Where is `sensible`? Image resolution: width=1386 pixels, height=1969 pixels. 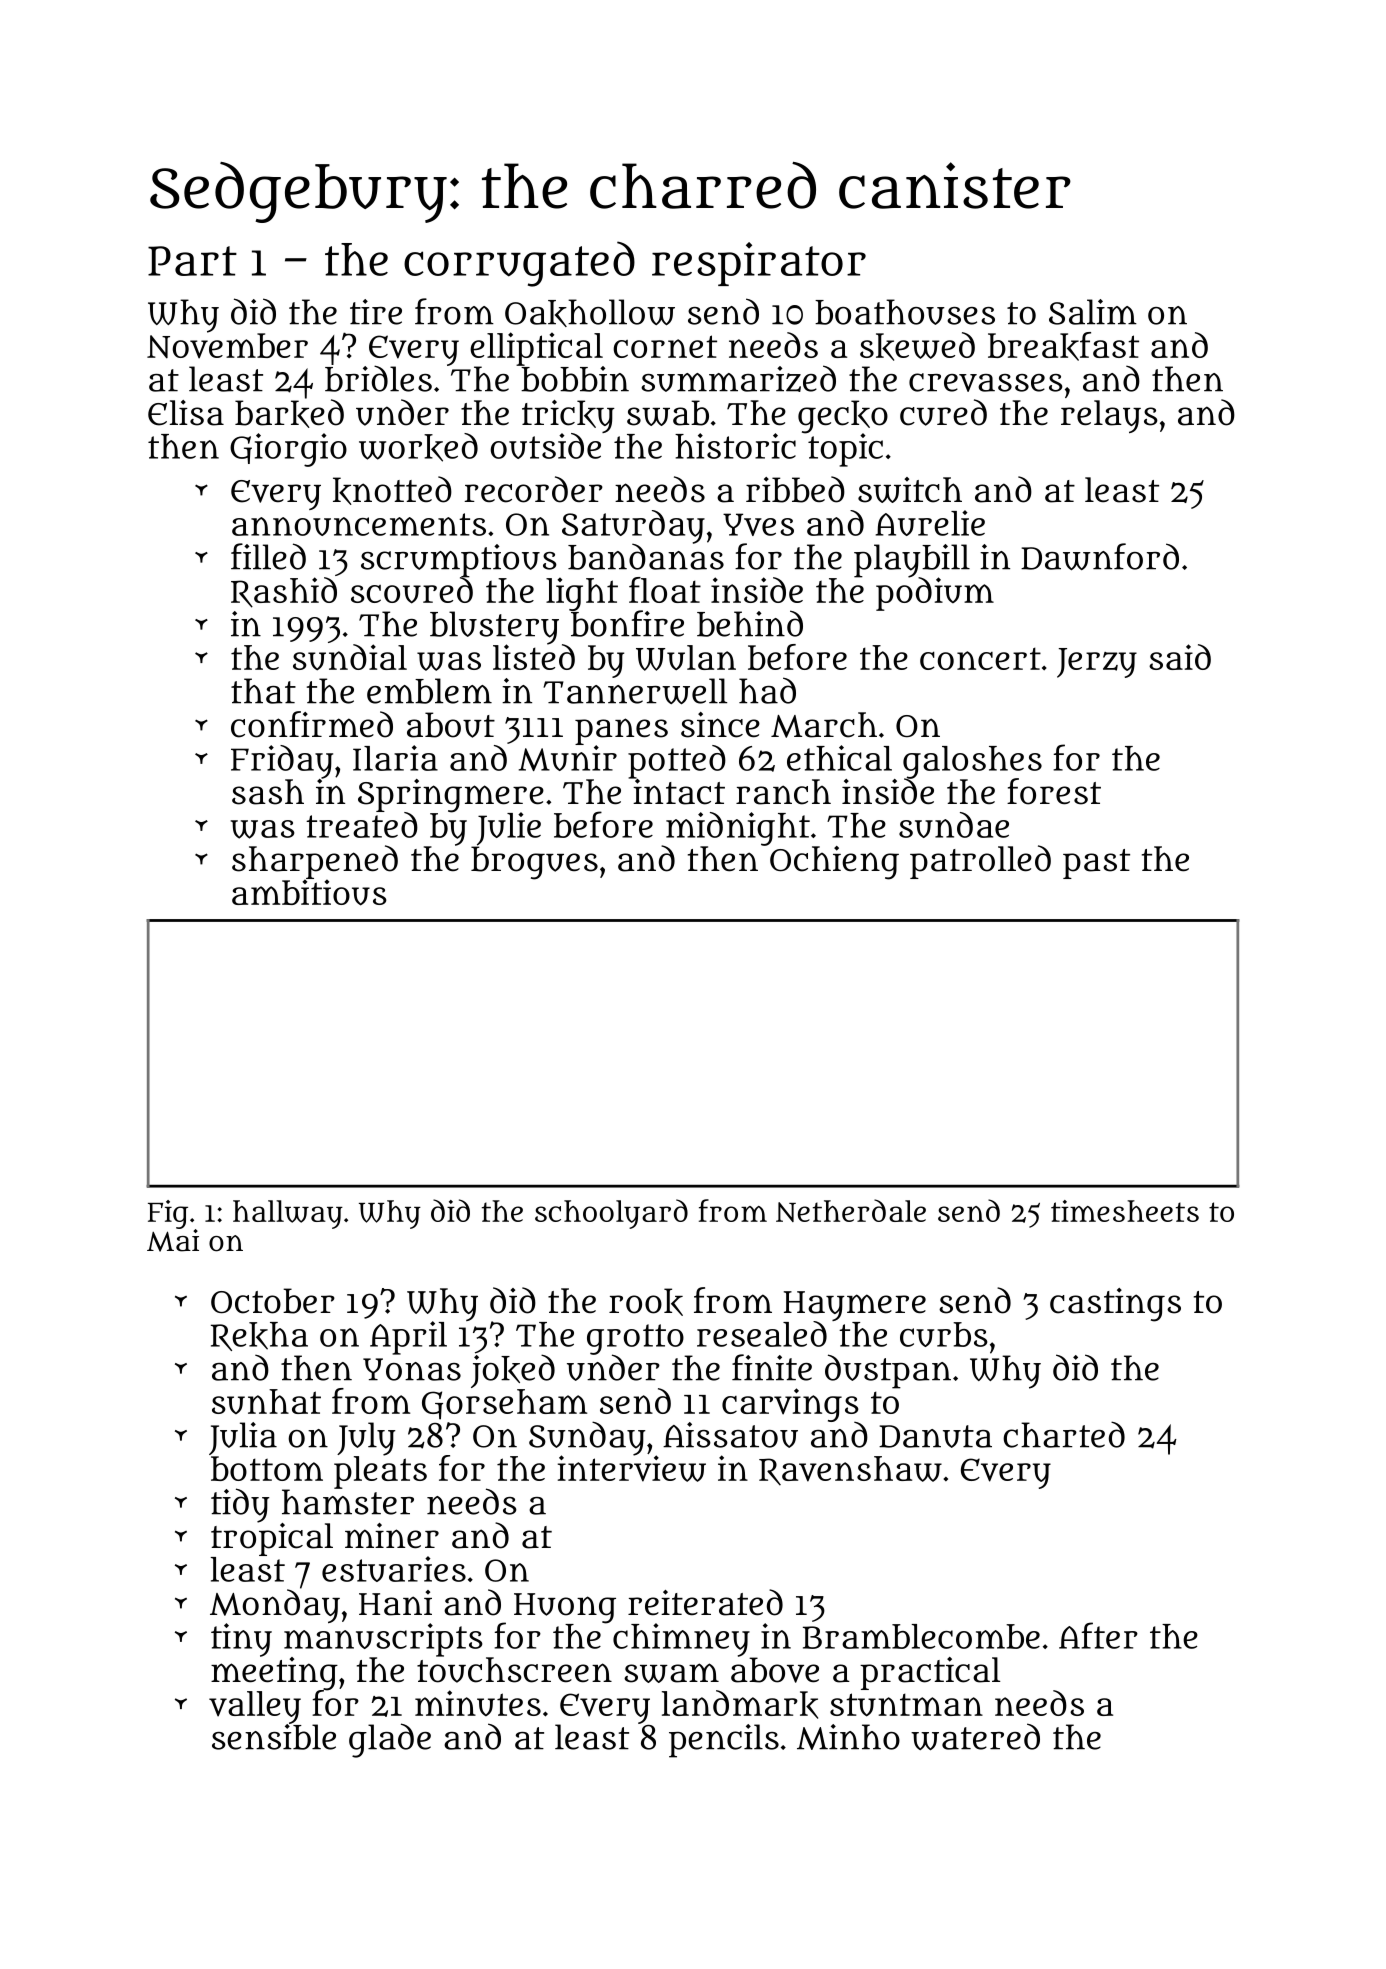
sensible is located at coordinates (274, 1737).
